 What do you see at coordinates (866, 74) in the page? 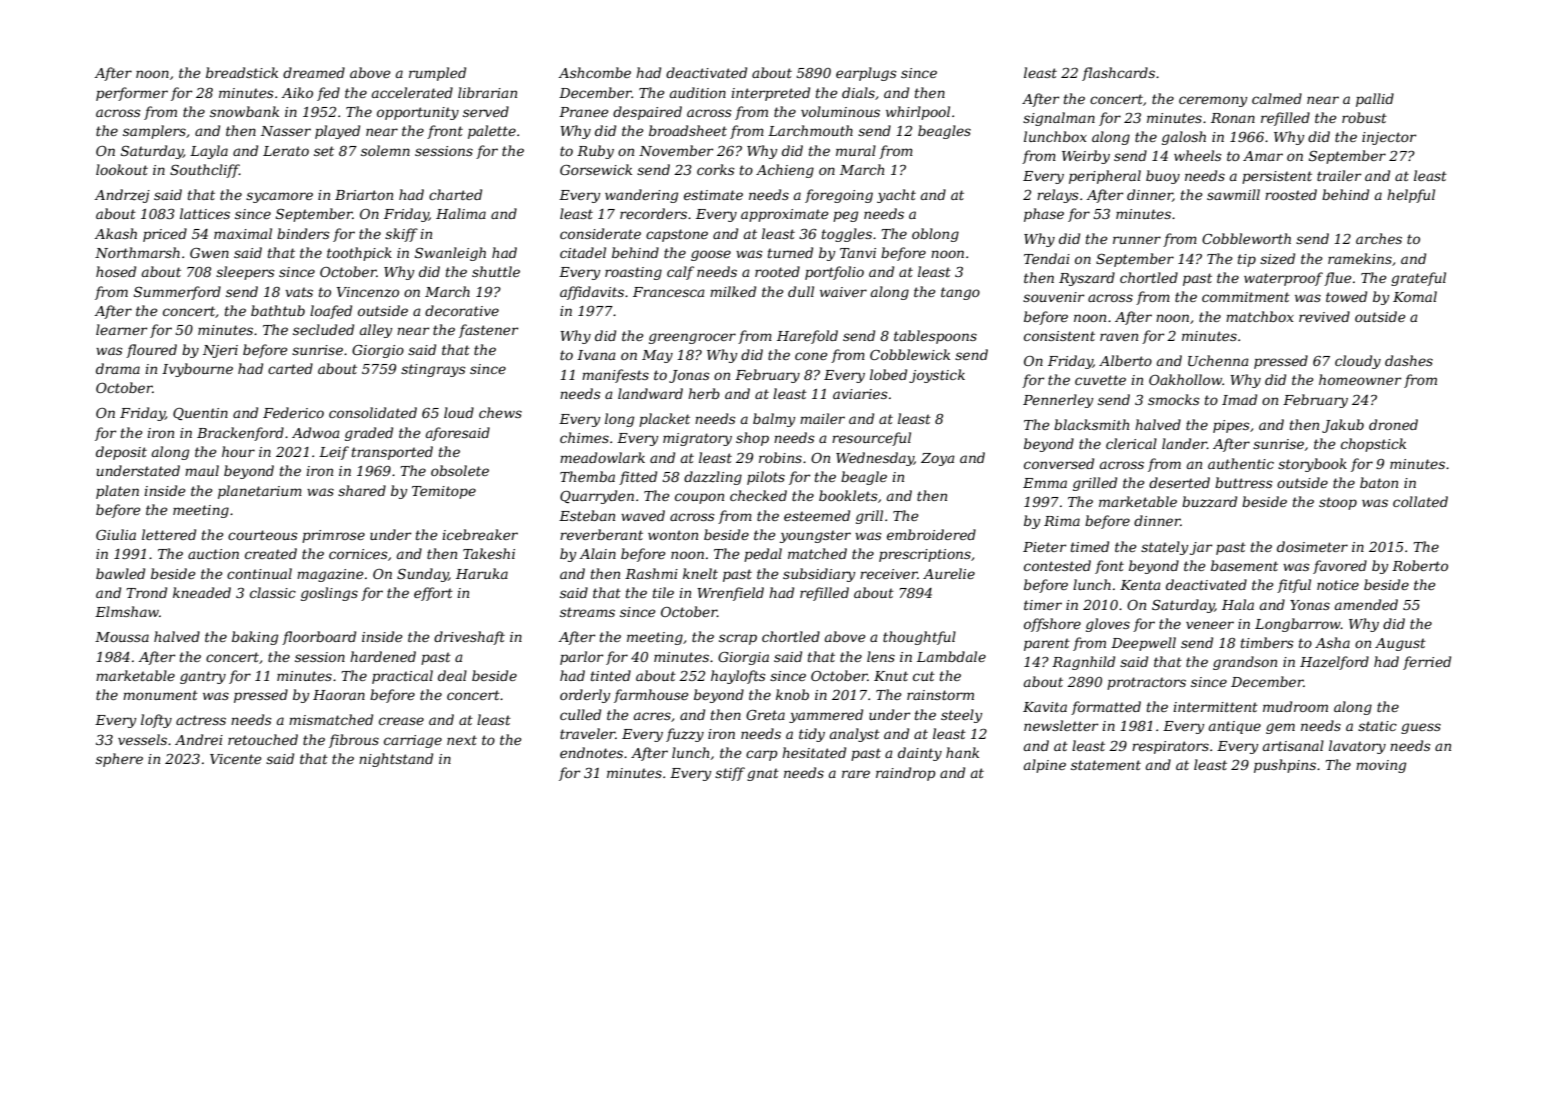
I see `earplugs` at bounding box center [866, 74].
